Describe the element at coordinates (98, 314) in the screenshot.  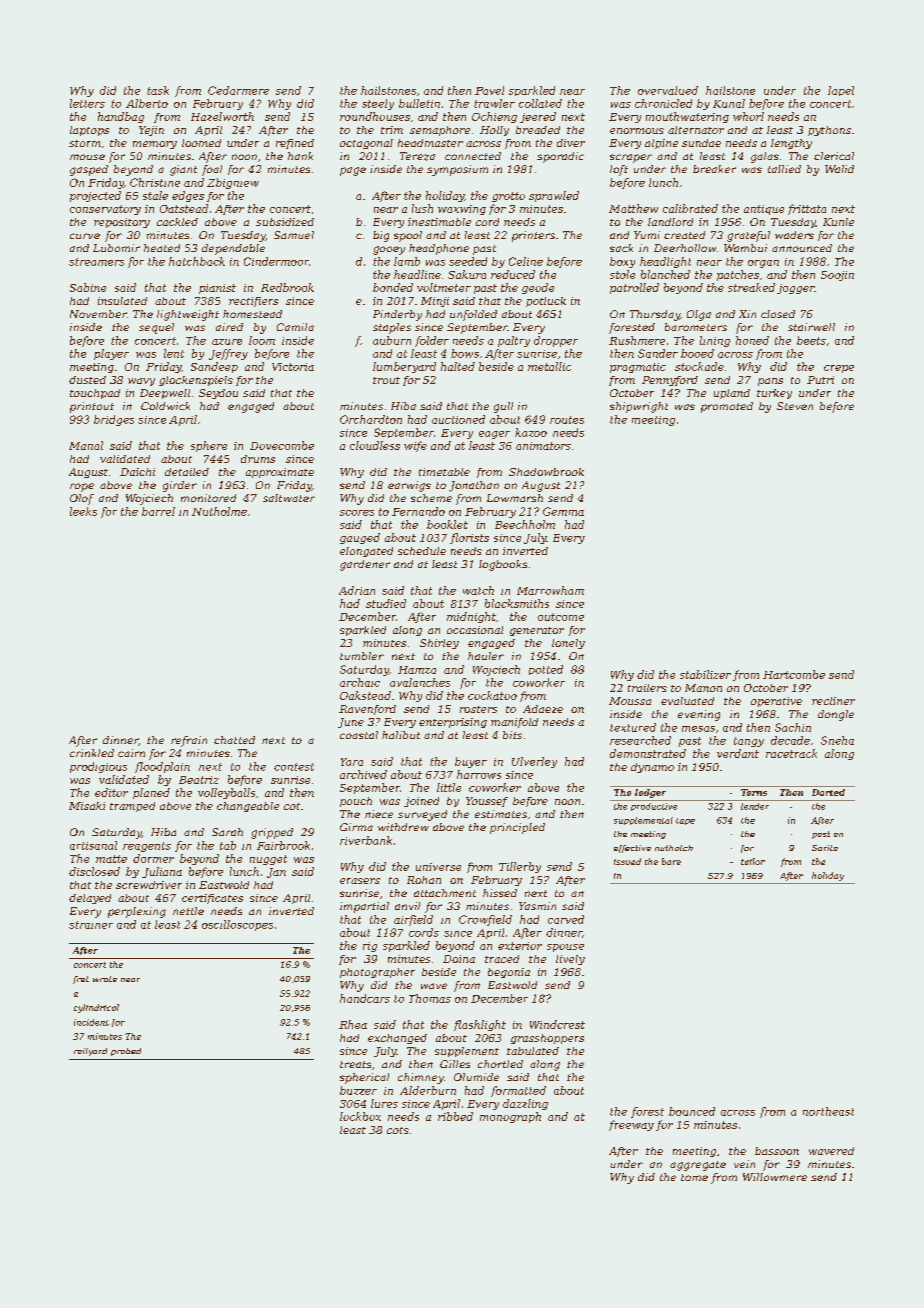
I see `November` at that location.
